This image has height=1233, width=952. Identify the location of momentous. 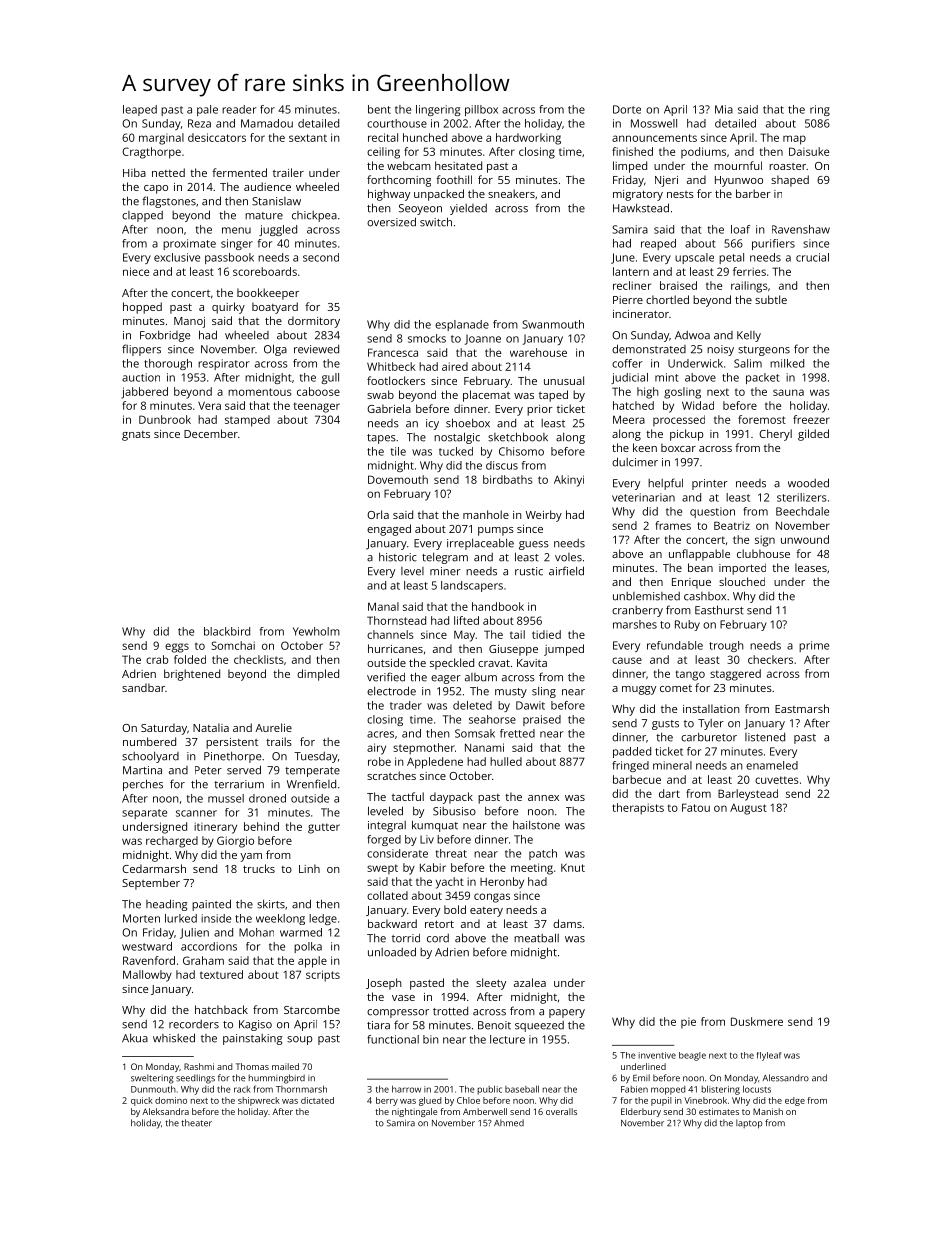
(260, 392).
